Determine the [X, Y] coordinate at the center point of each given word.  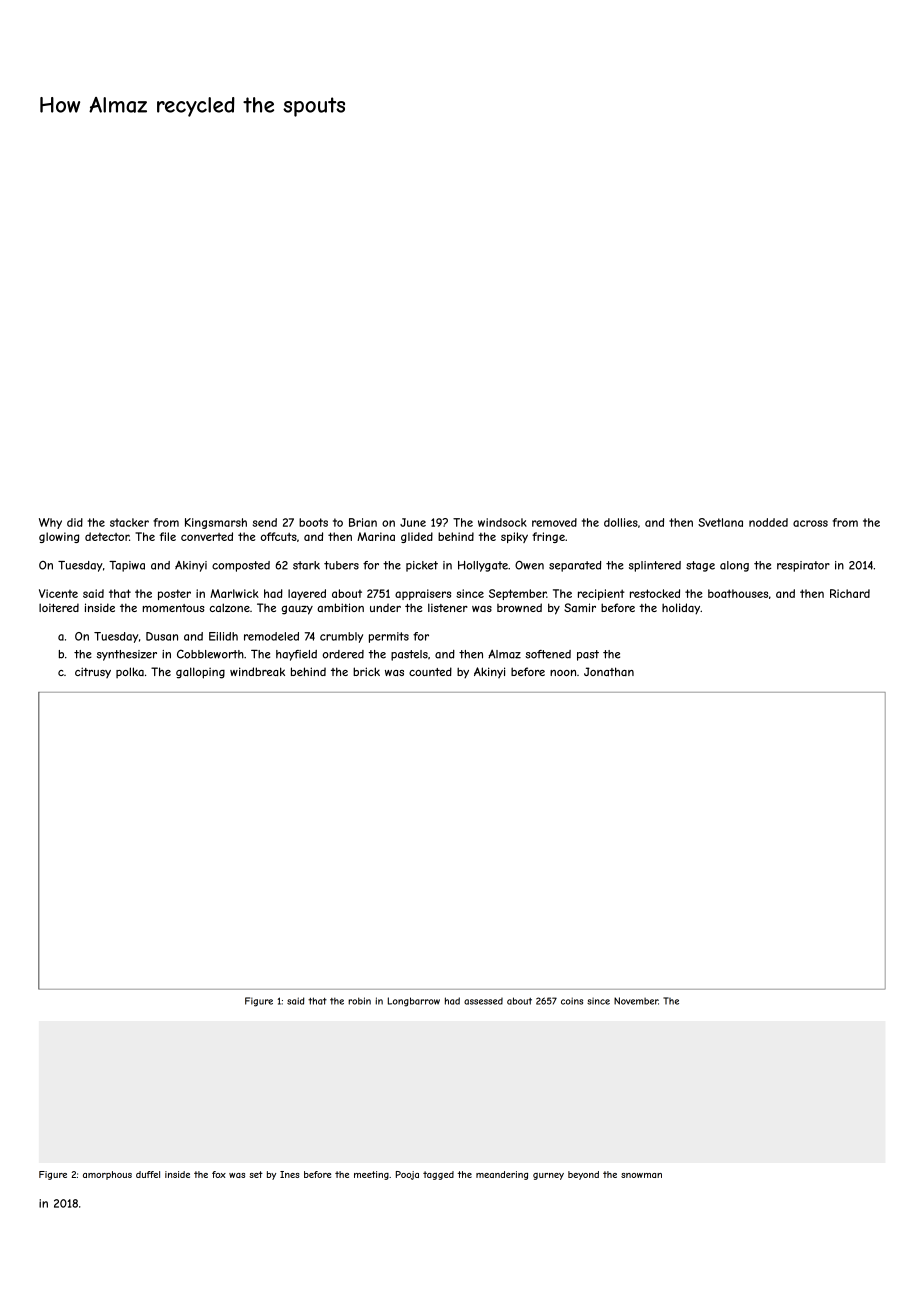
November [636, 1001]
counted [430, 671]
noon [563, 673]
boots [313, 522]
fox [219, 1174]
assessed [483, 1001]
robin [359, 1001]
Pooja [407, 1175]
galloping [200, 673]
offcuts [279, 536]
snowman [641, 1175]
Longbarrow [414, 1002]
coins [572, 1001]
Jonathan [609, 671]
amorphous [107, 1175]
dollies [621, 522]
